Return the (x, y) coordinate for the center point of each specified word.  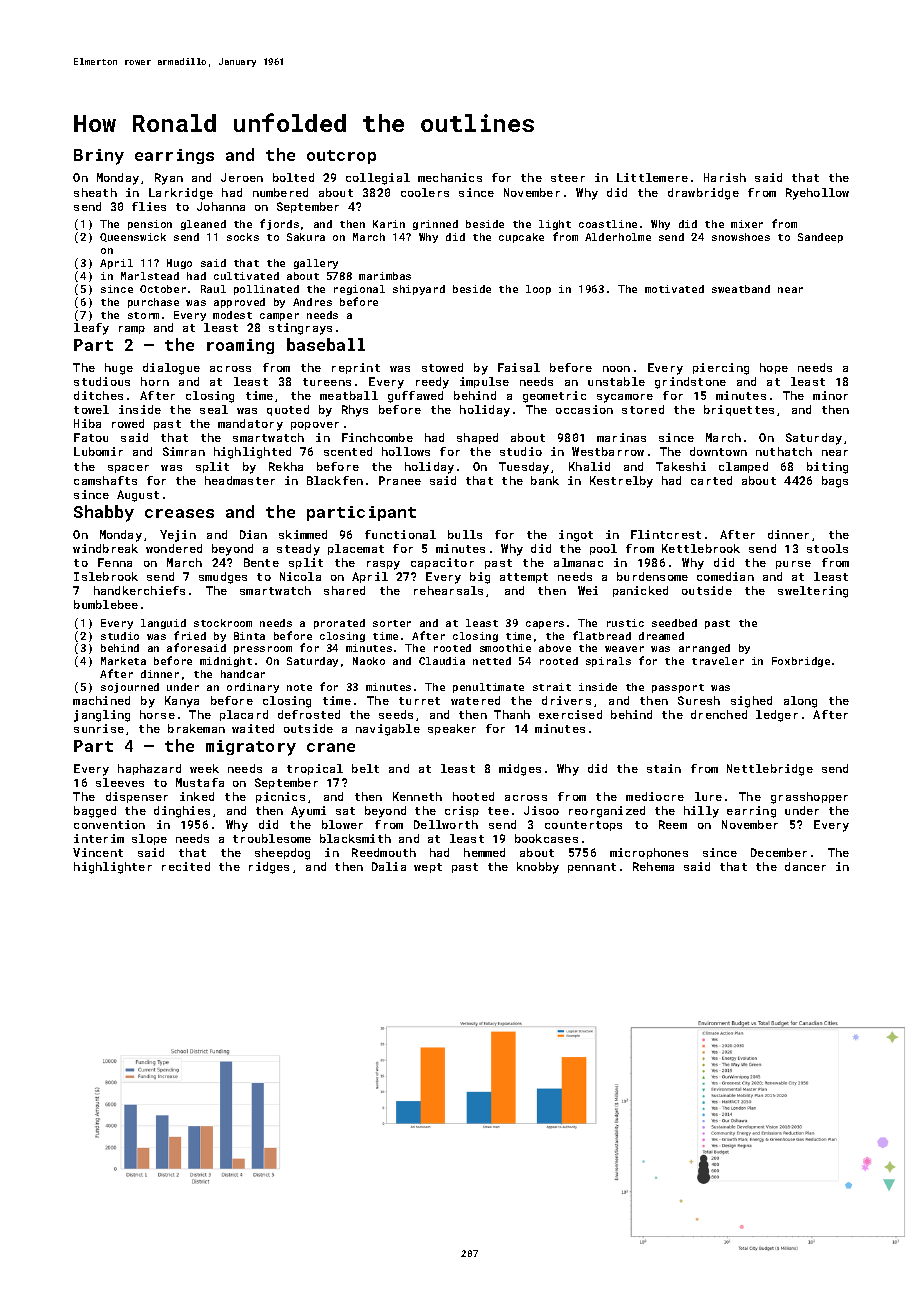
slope (149, 839)
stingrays (300, 329)
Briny (99, 157)
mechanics (450, 177)
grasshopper (809, 798)
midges (520, 770)
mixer (747, 224)
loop (538, 290)
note (299, 687)
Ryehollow (817, 194)
